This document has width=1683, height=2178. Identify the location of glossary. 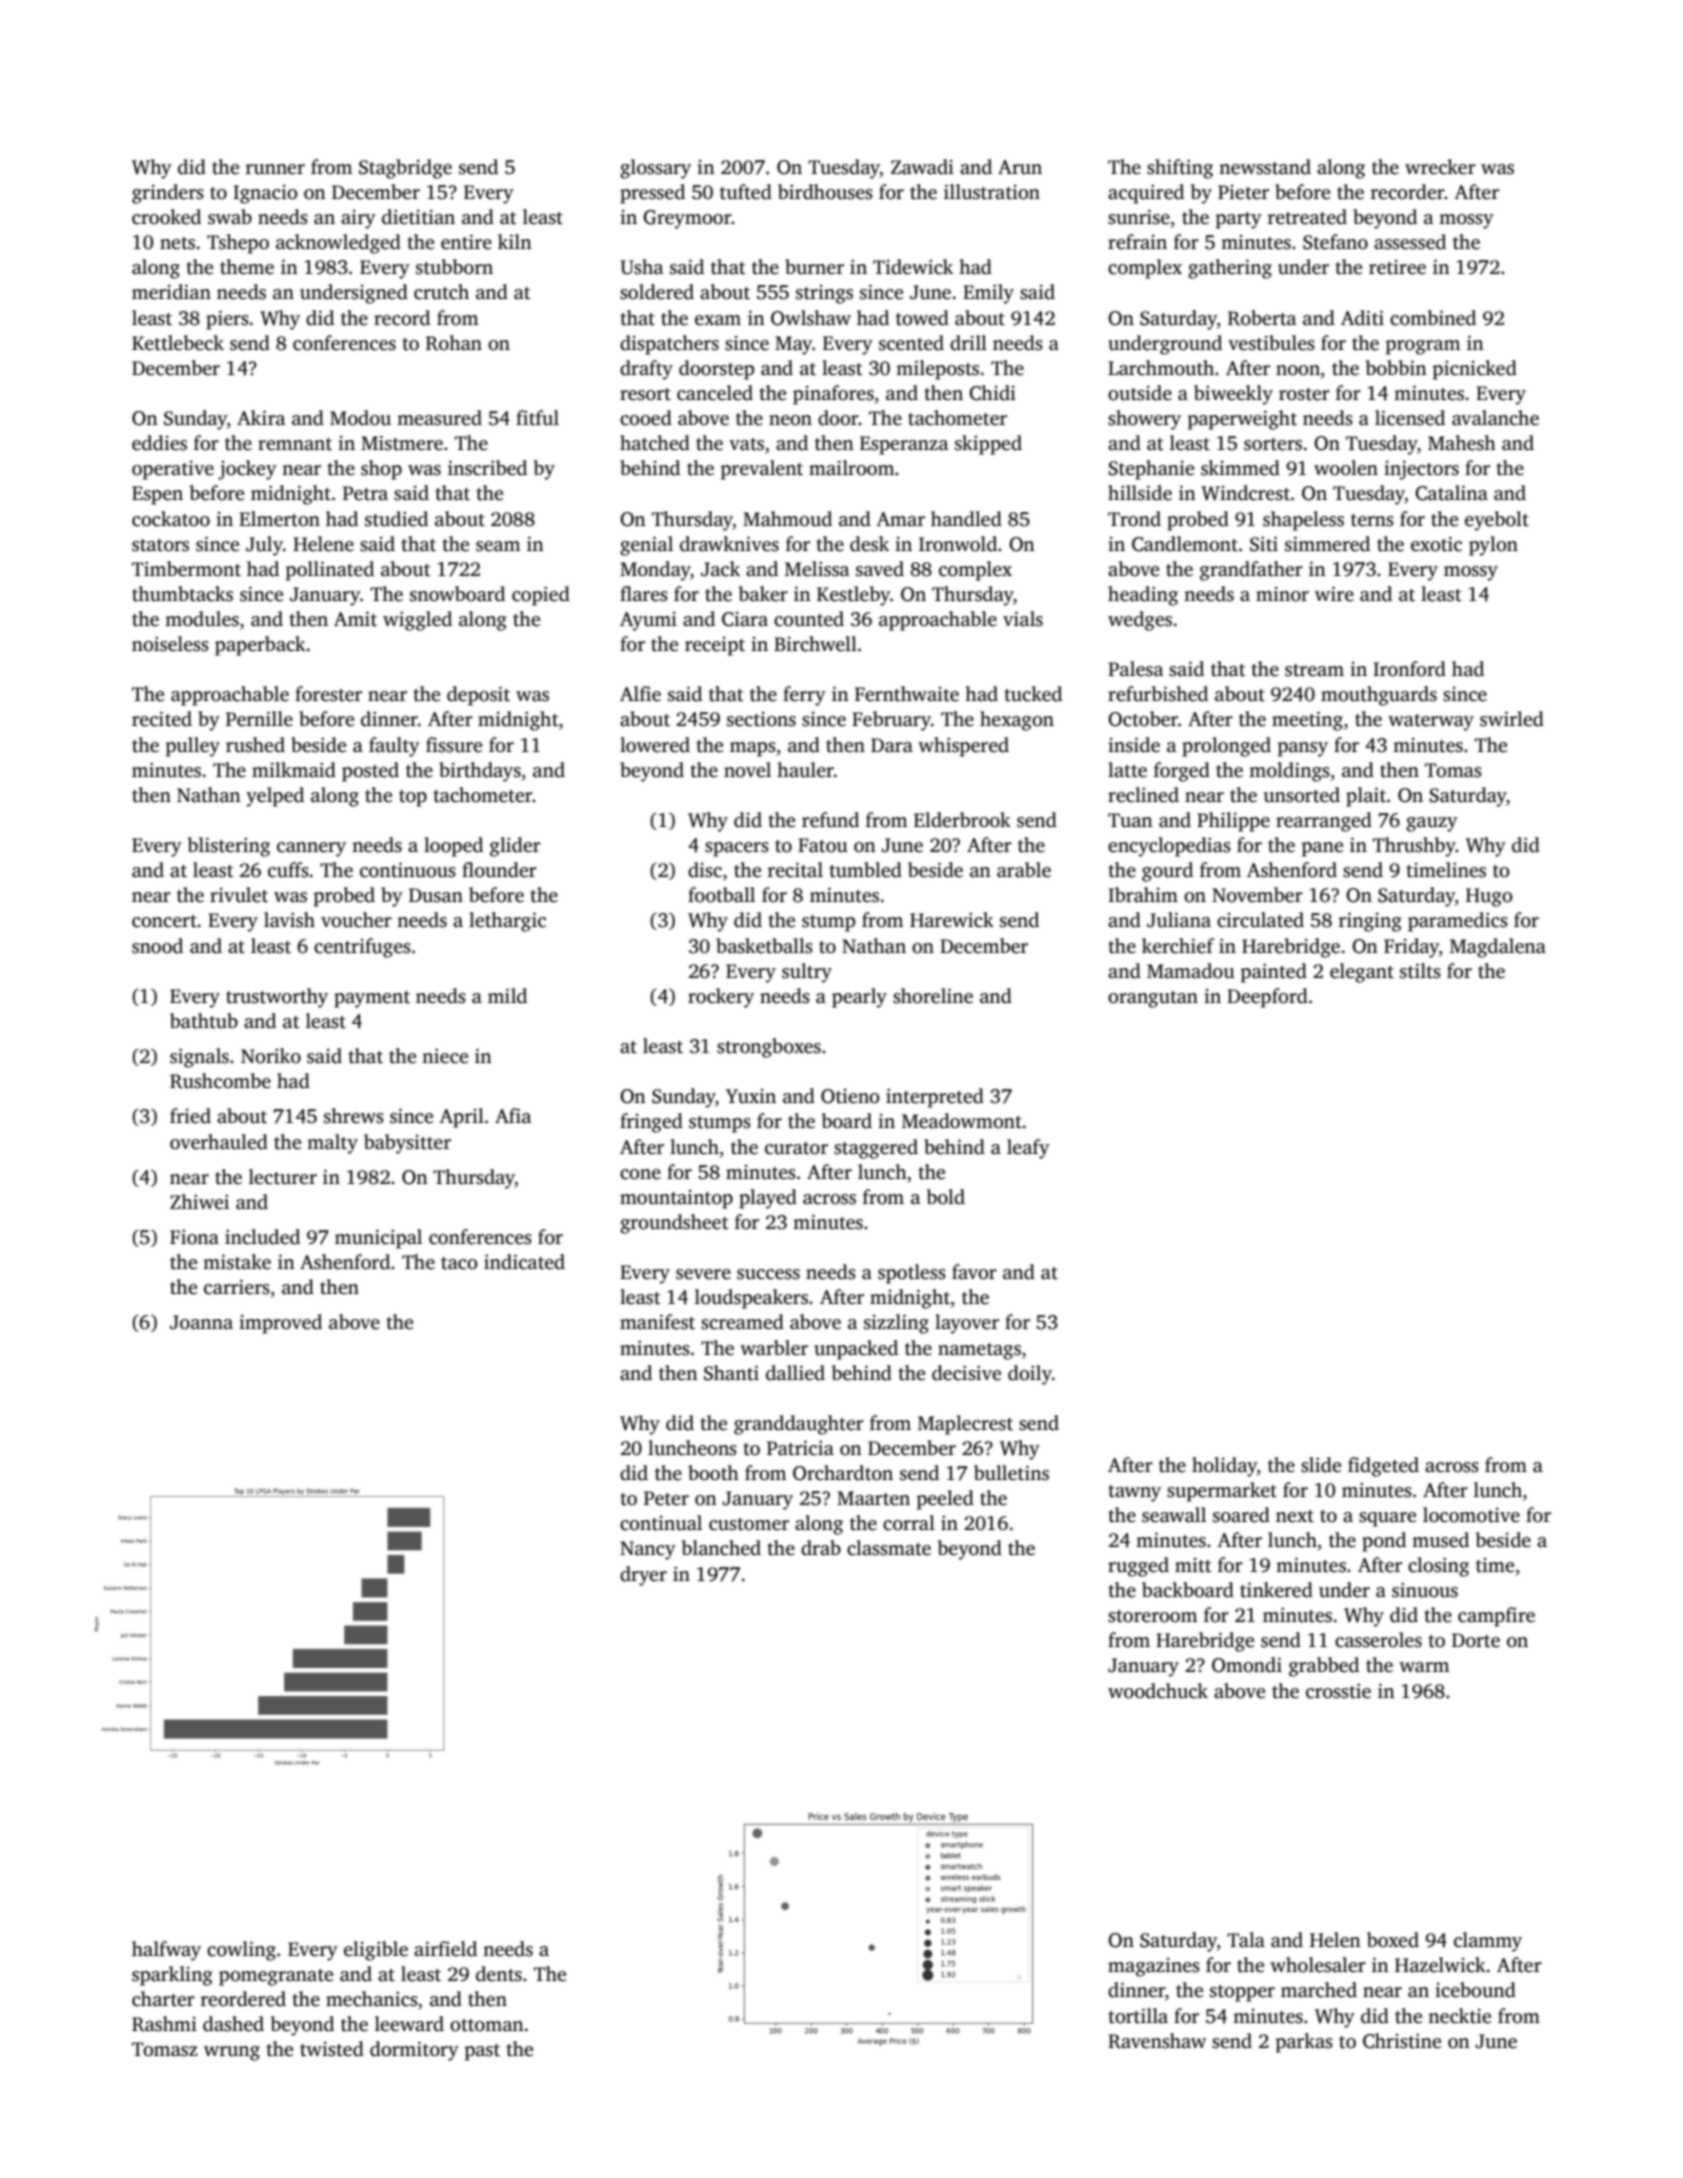
(655, 169).
